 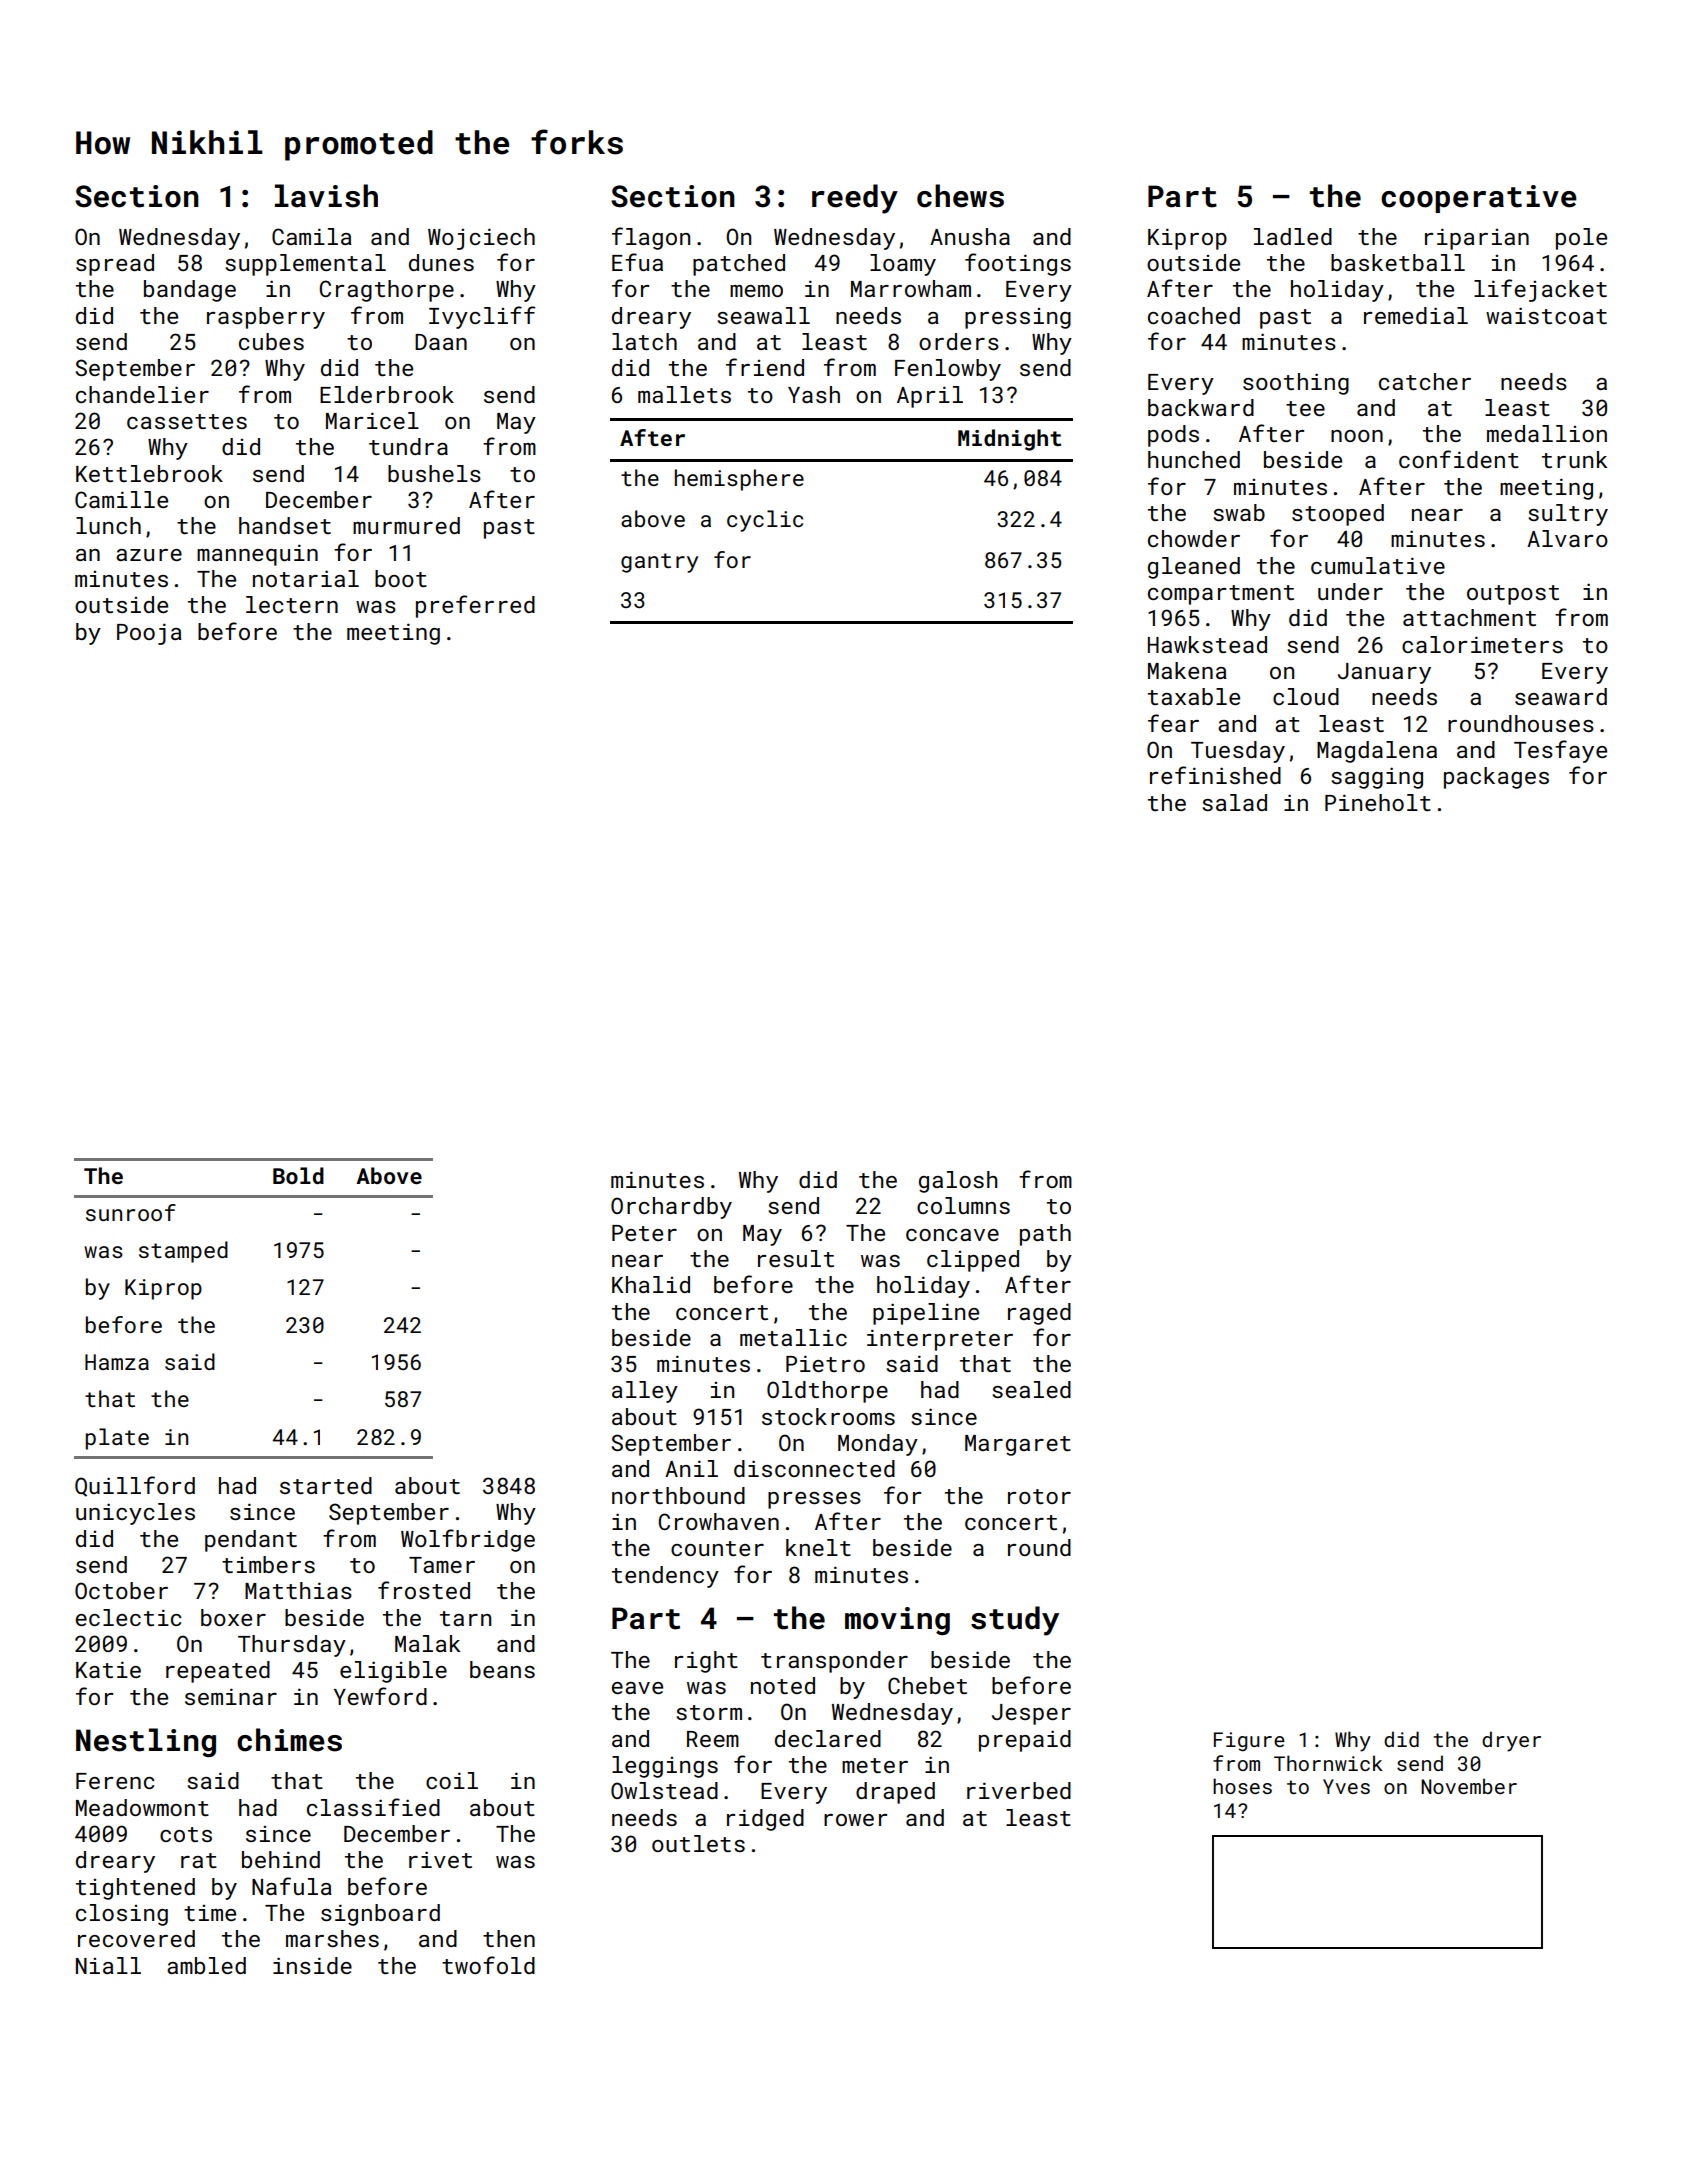 What do you see at coordinates (1560, 751) in the image?
I see `Tesfaye` at bounding box center [1560, 751].
